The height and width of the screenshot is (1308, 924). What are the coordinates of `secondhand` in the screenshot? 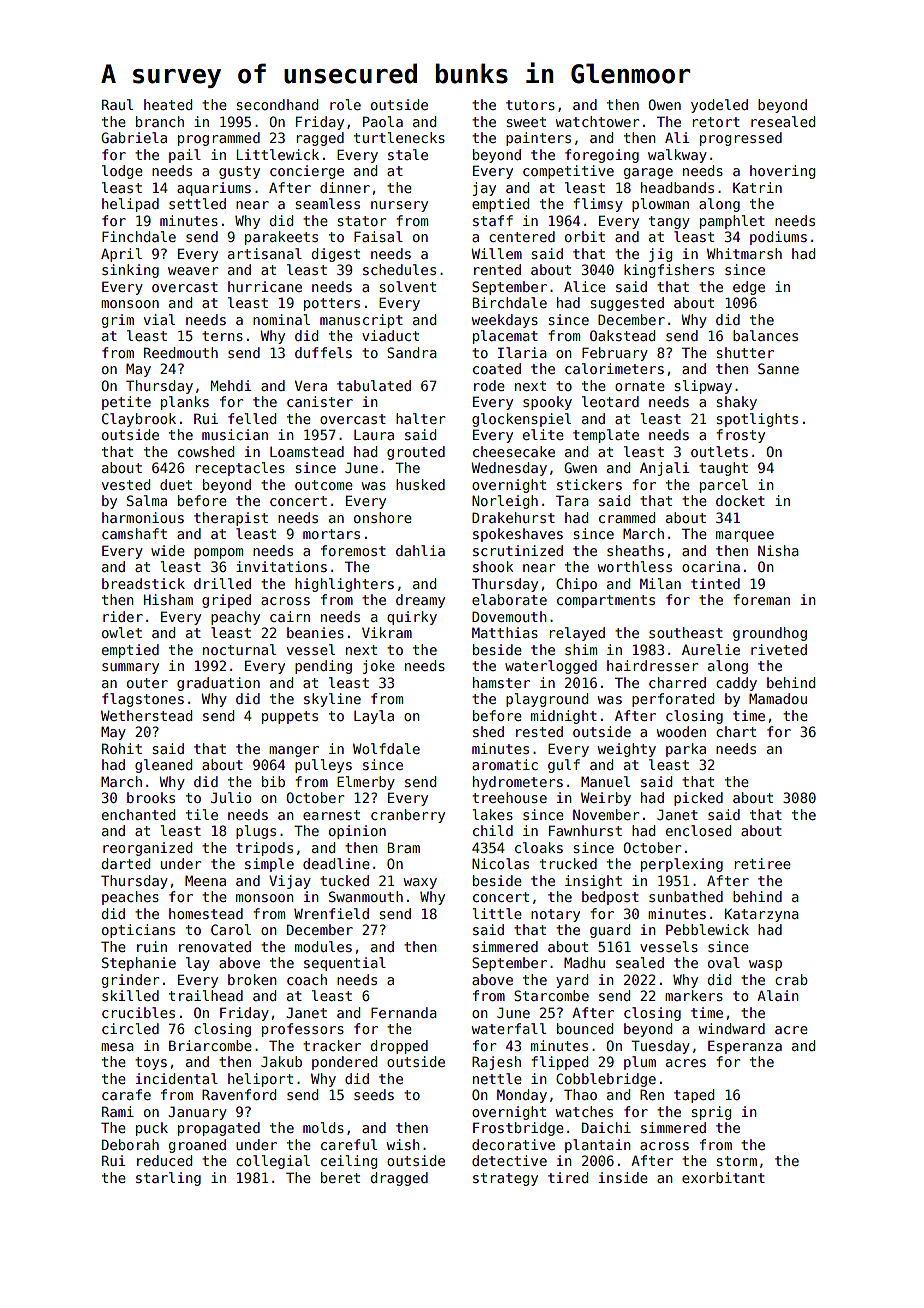 It's located at (277, 104).
